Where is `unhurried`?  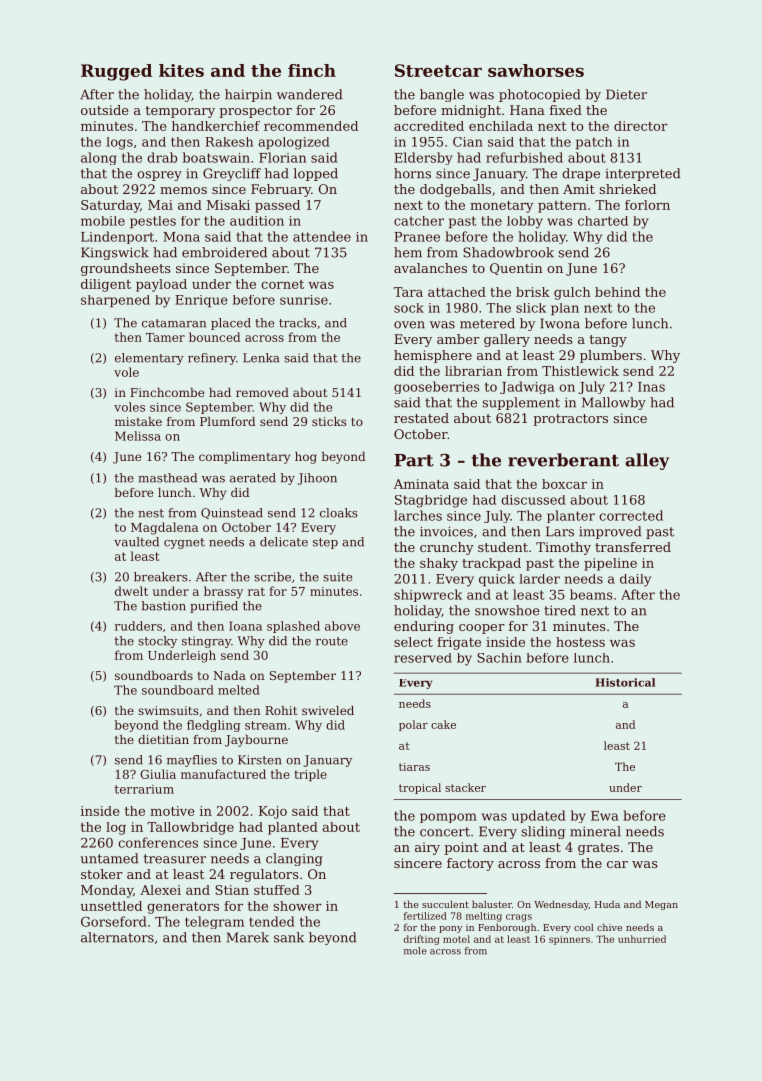
unhurried is located at coordinates (642, 939).
